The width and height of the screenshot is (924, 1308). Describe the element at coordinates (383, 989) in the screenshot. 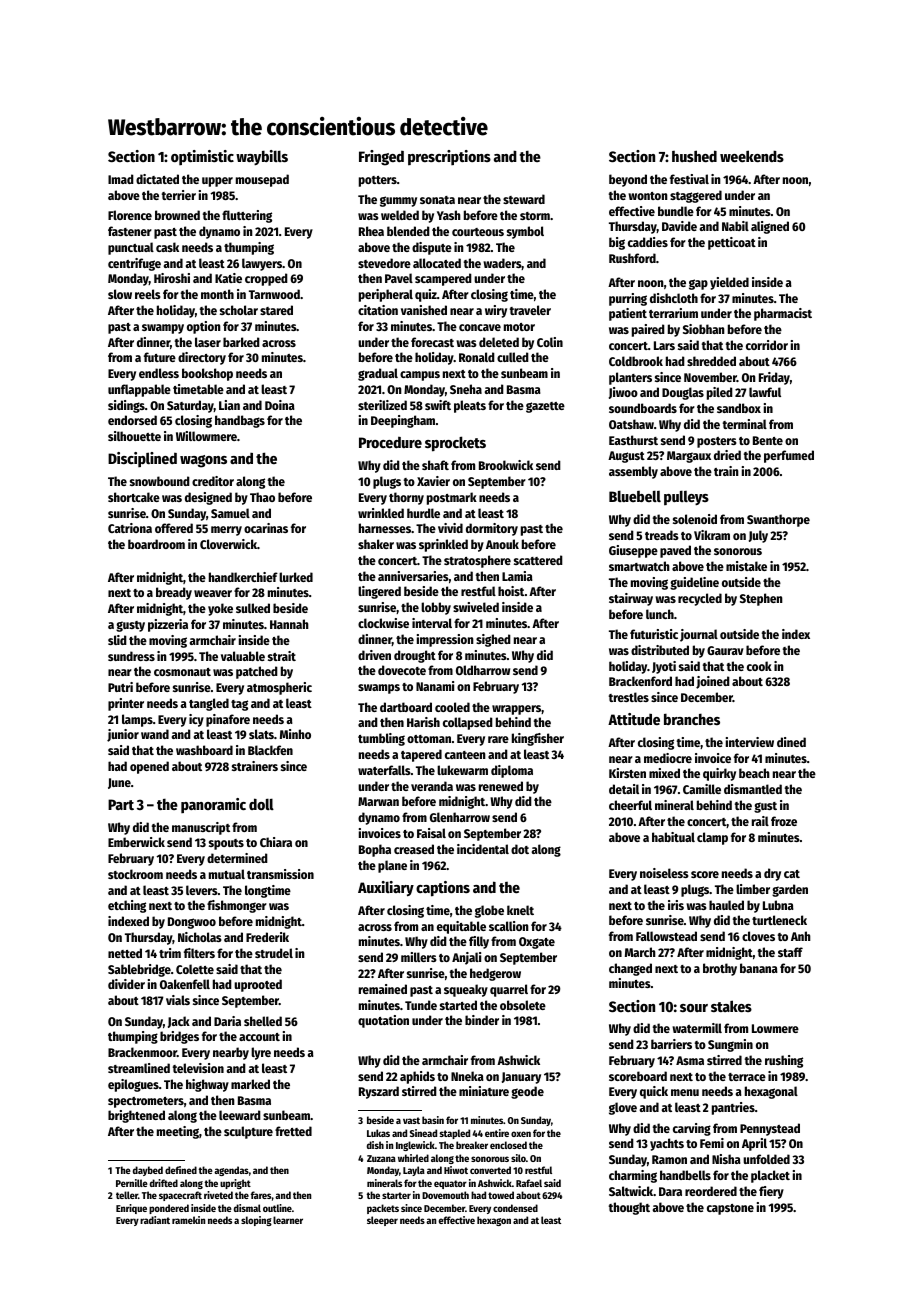

I see `remained` at that location.
